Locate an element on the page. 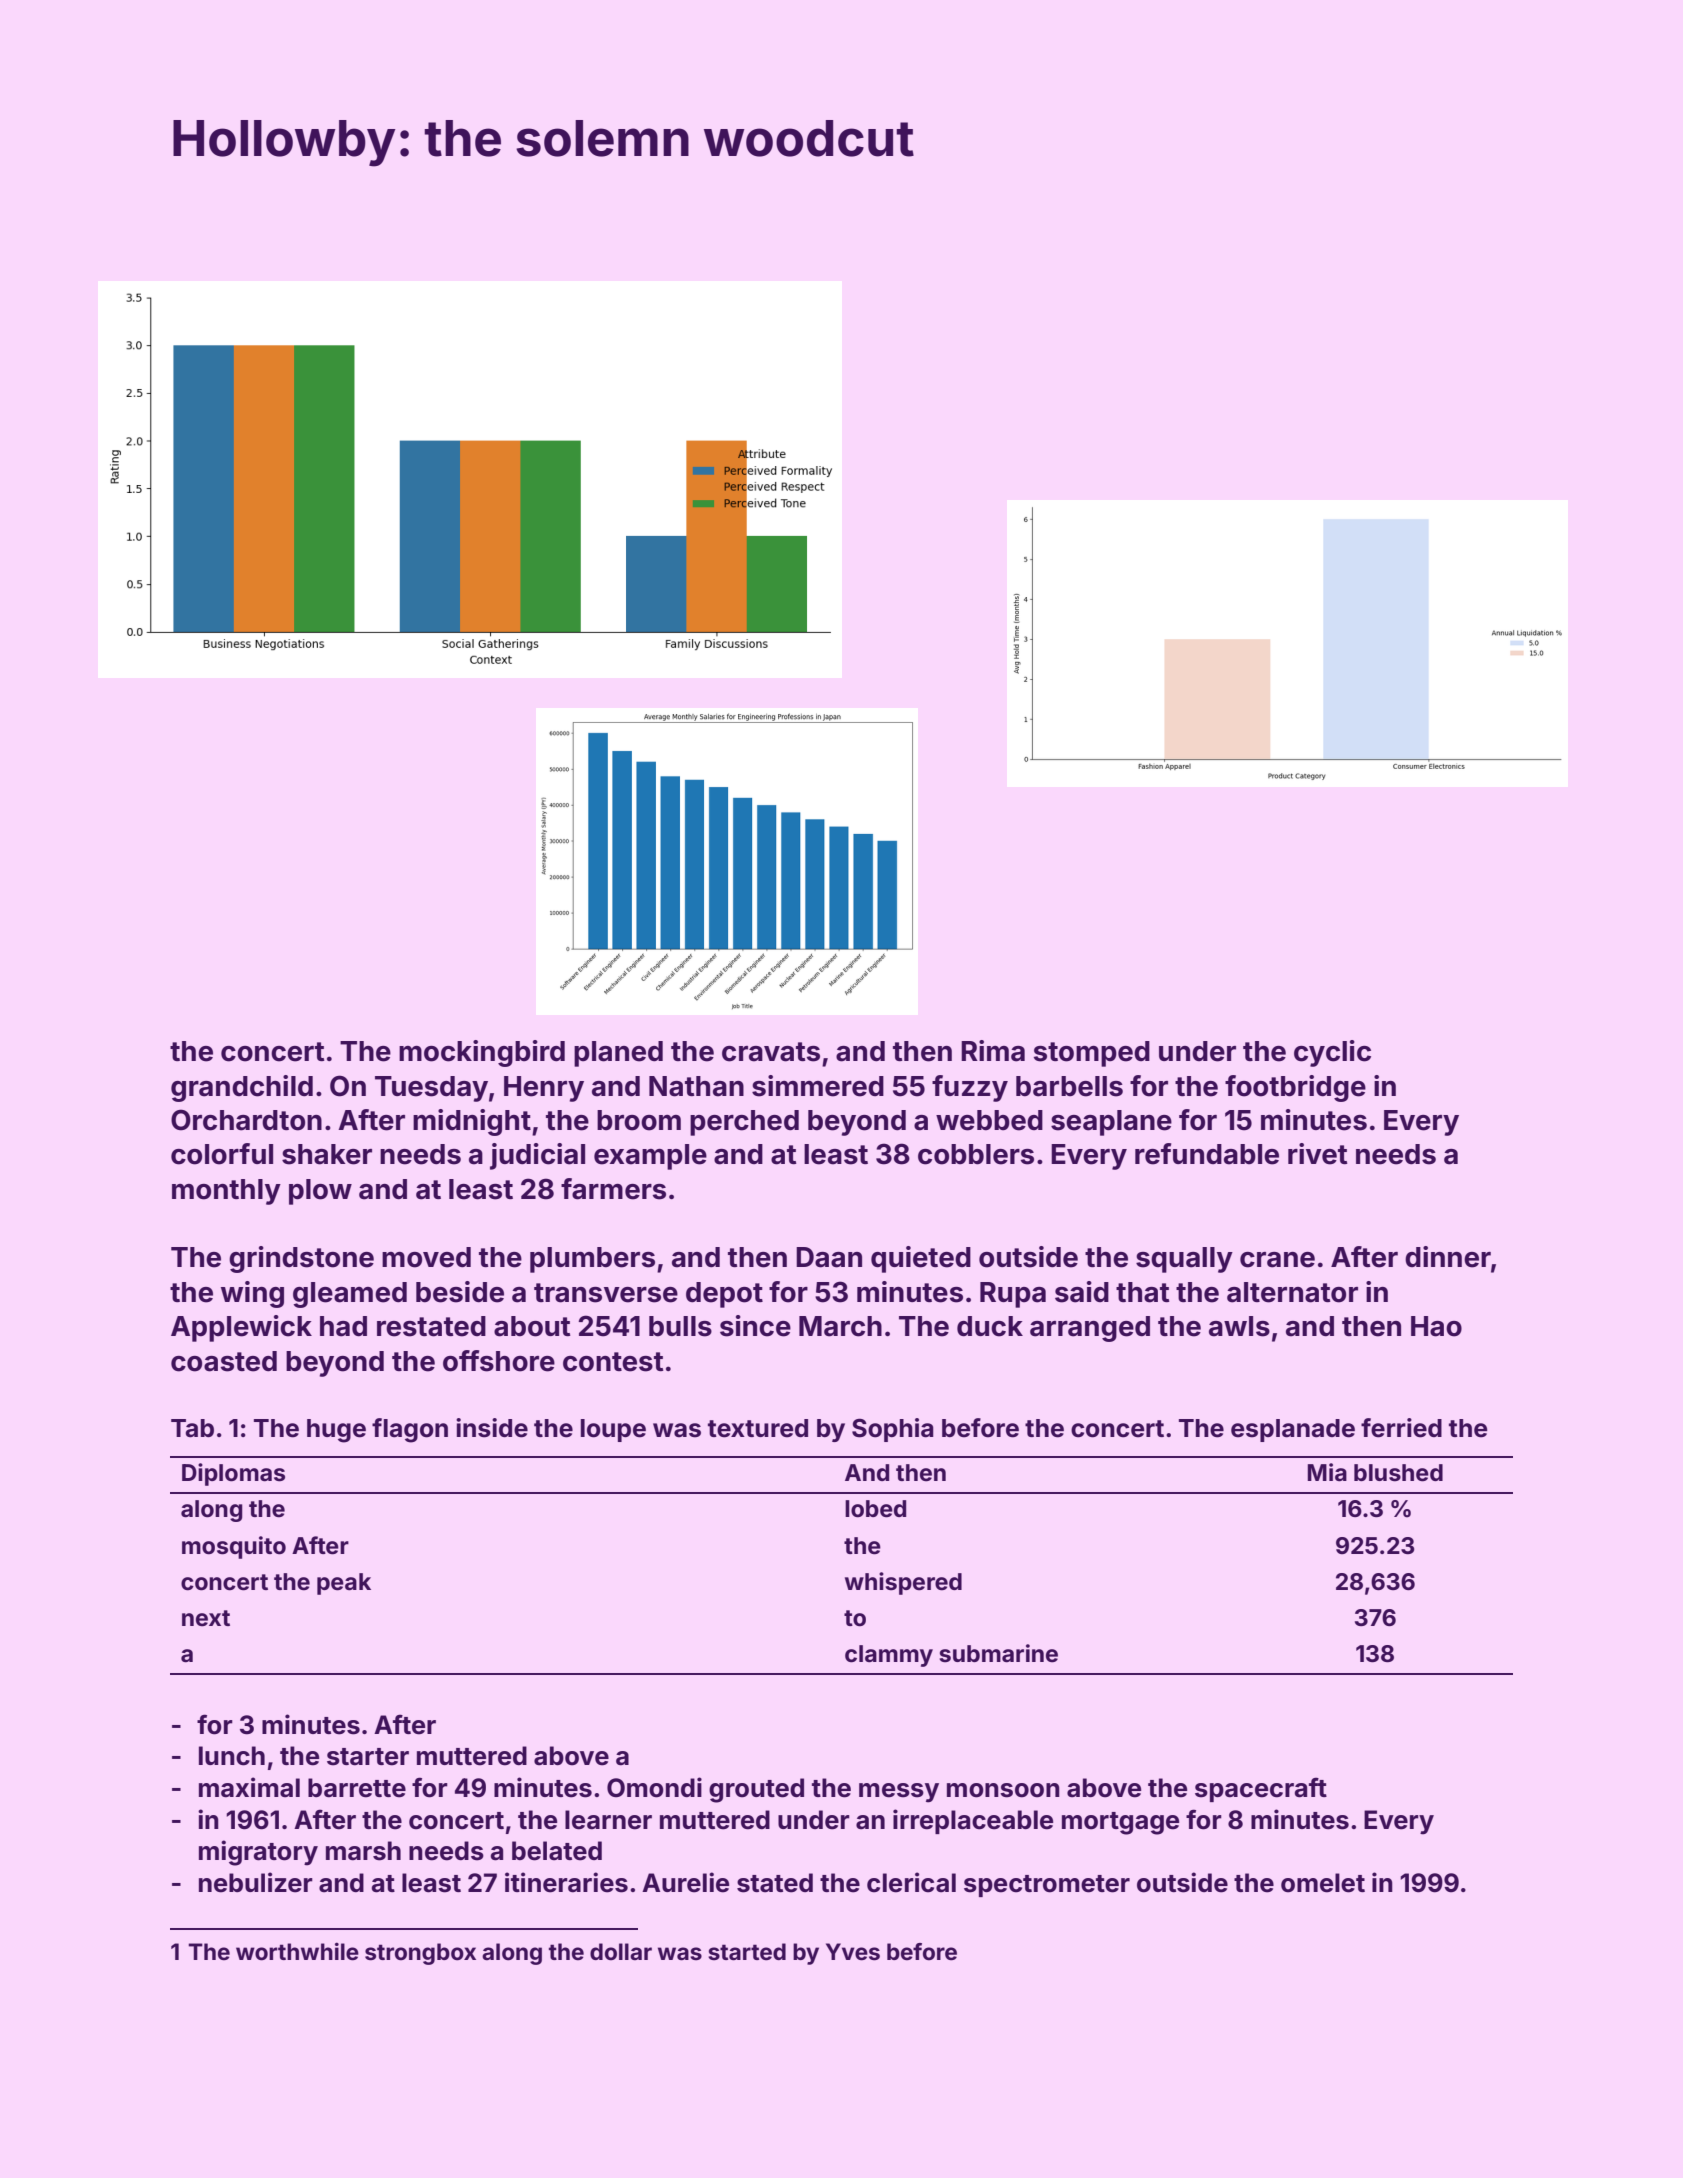 The image size is (1683, 2178). Mia is located at coordinates (1327, 1472).
